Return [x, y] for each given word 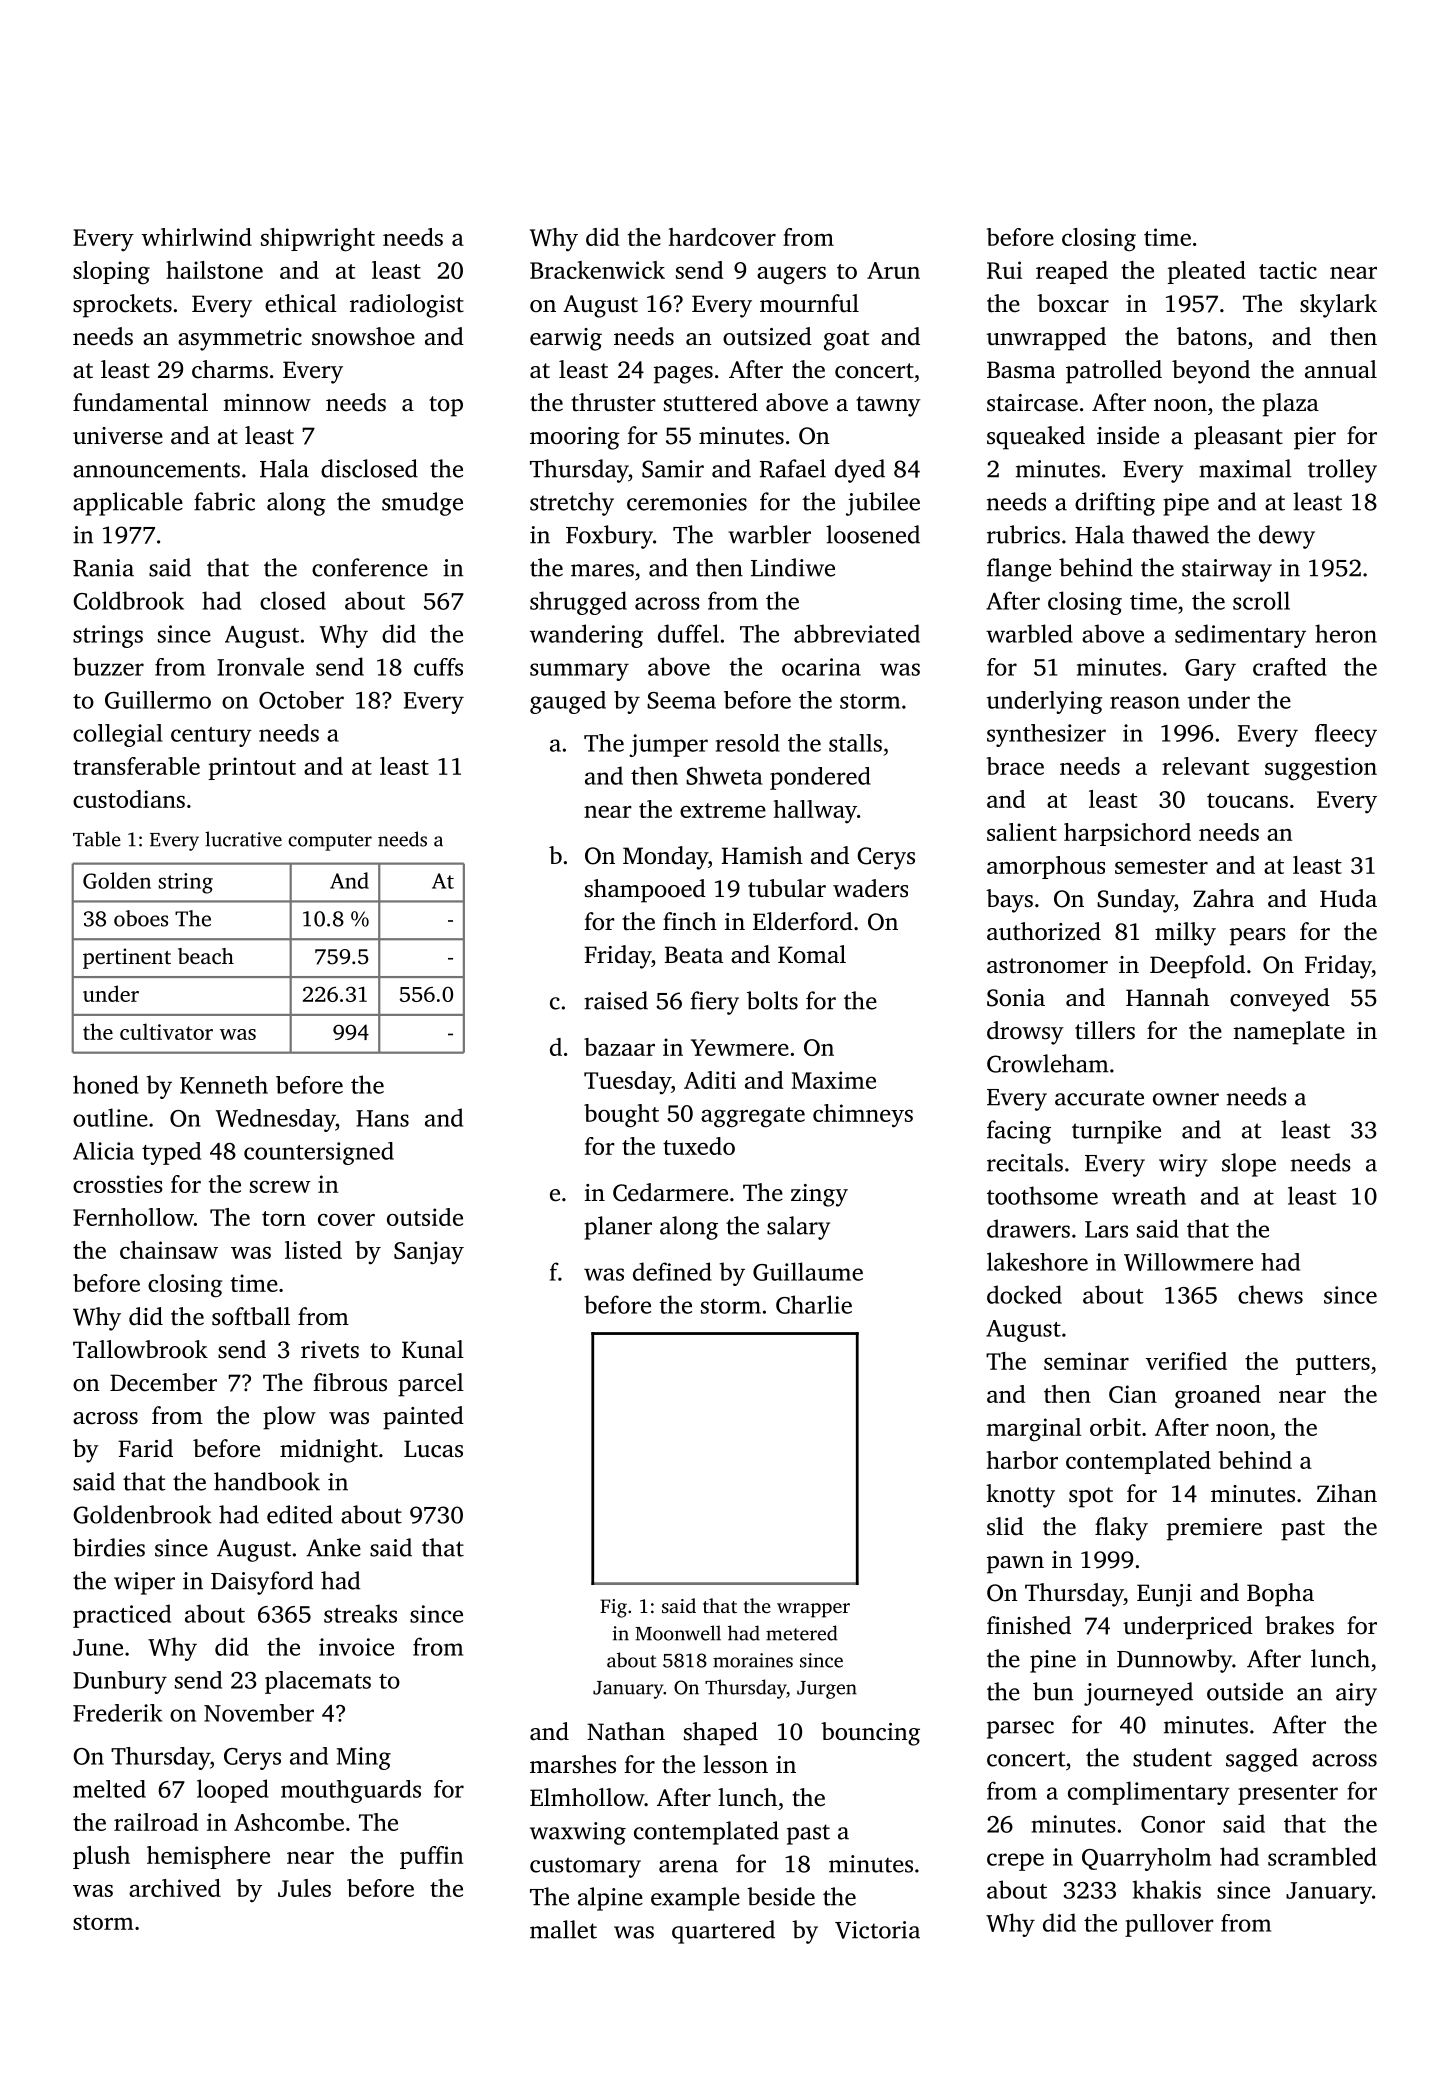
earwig [566, 339]
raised [616, 1000]
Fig [613, 1608]
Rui [1004, 270]
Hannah [1167, 997]
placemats [318, 1682]
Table [97, 839]
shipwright [318, 240]
